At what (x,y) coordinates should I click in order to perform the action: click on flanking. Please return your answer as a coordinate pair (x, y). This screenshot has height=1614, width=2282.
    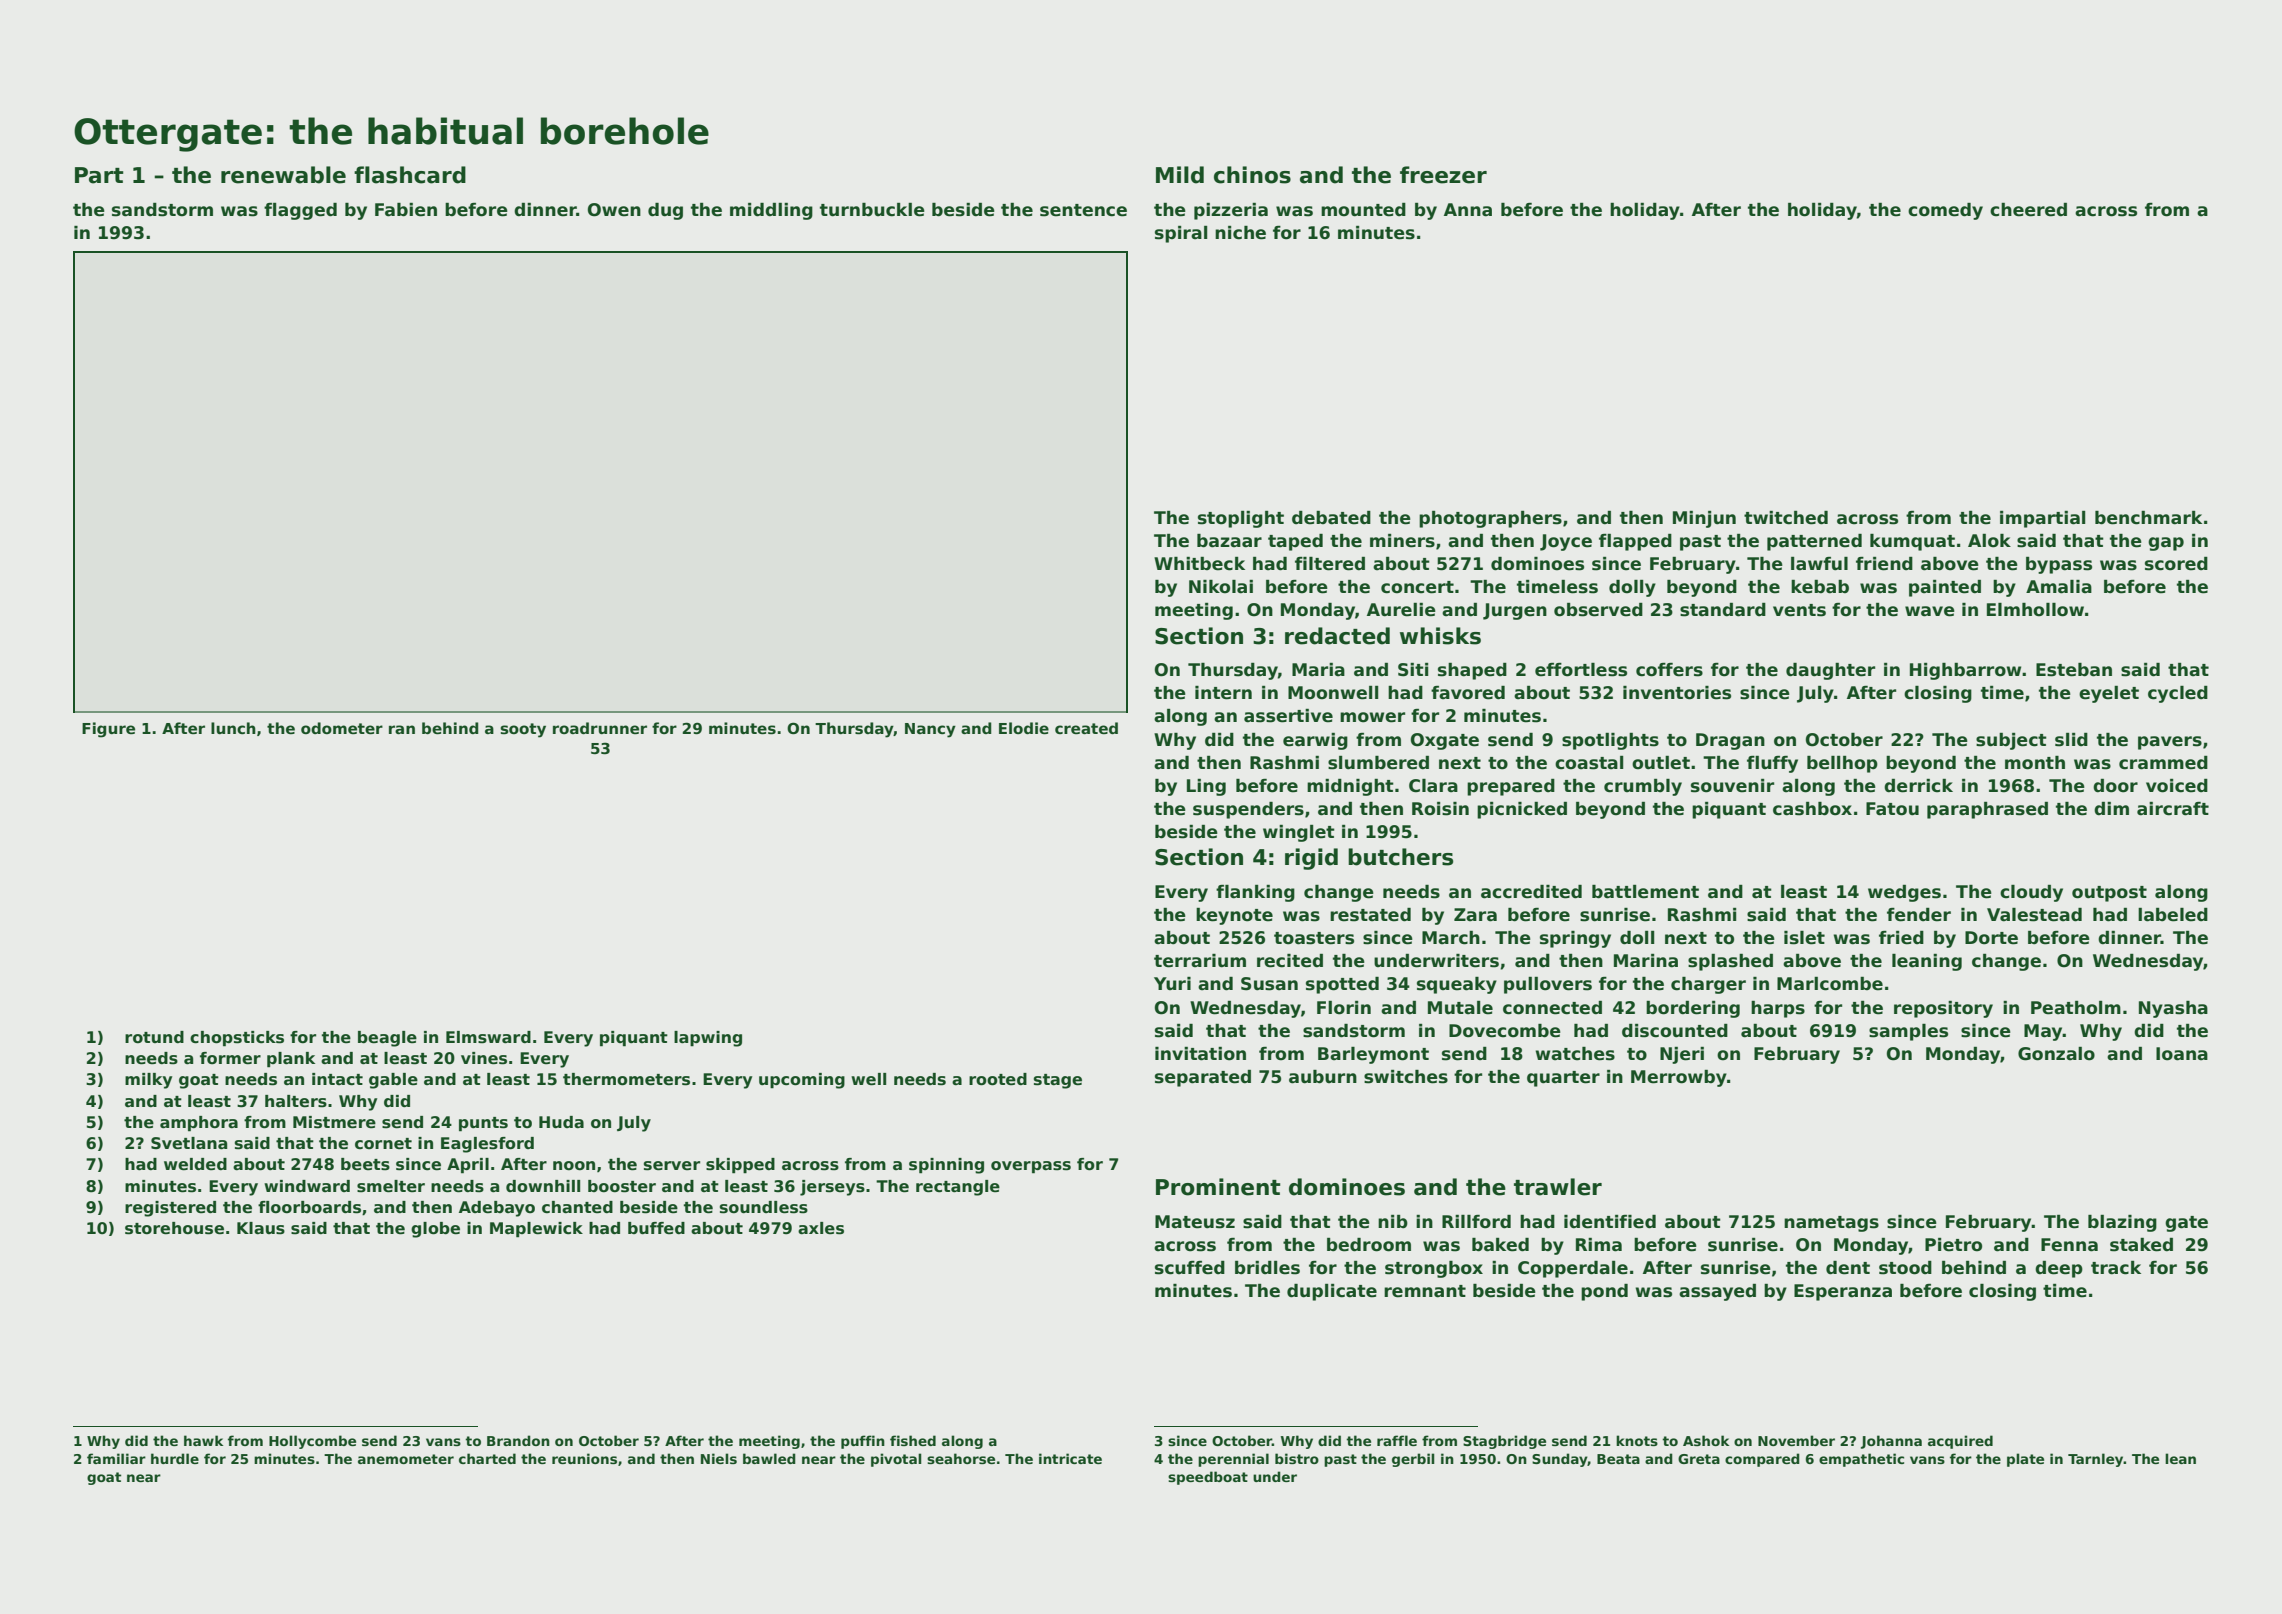
    Looking at the image, I should click on (1255, 893).
